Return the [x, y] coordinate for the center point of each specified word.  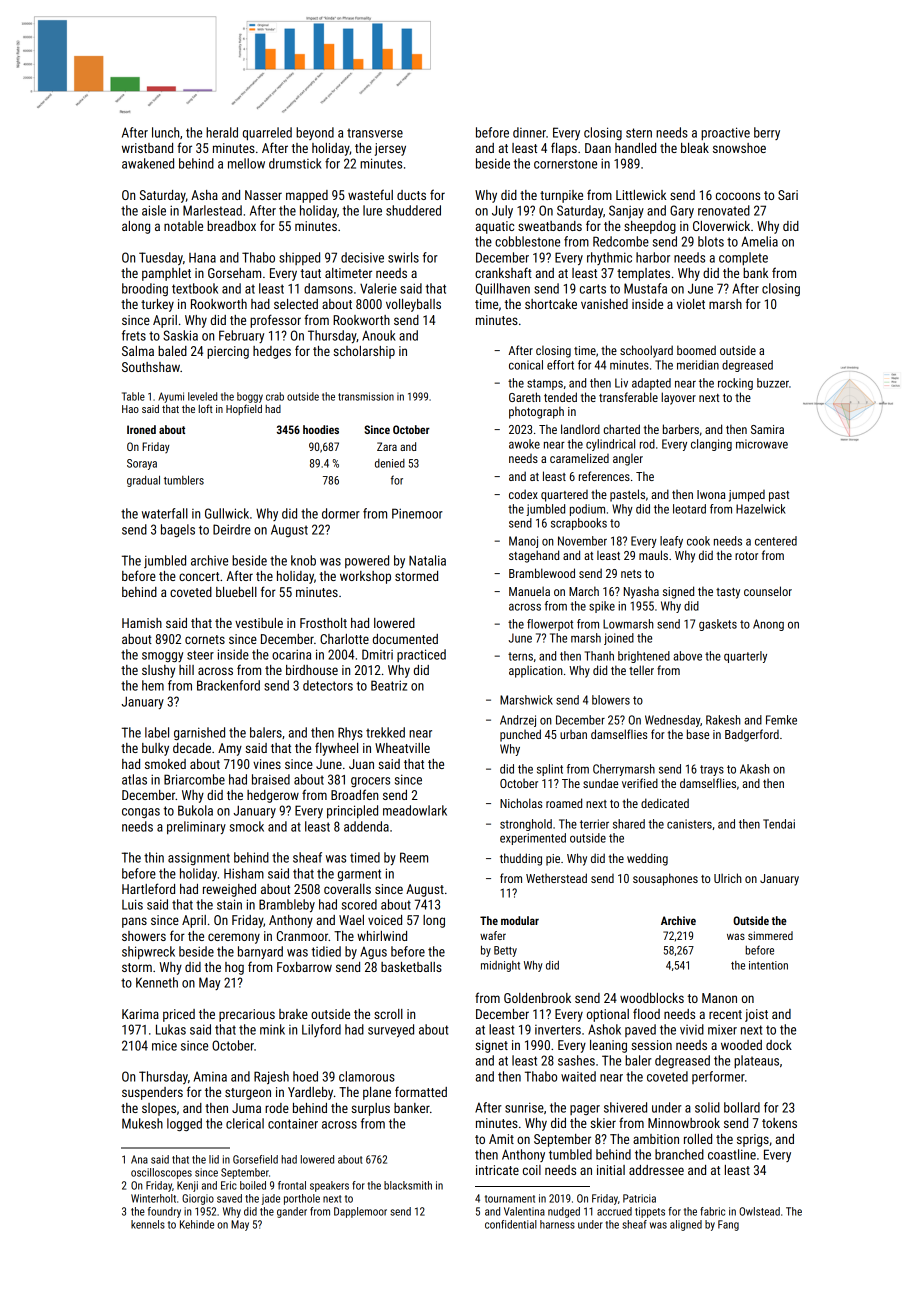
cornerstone [565, 164]
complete [743, 258]
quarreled [267, 134]
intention [768, 965]
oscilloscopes [161, 1173]
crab [275, 396]
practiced [421, 655]
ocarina [291, 654]
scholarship [364, 352]
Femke [781, 720]
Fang [728, 1225]
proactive [725, 133]
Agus [373, 952]
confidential [511, 1224]
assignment [199, 858]
